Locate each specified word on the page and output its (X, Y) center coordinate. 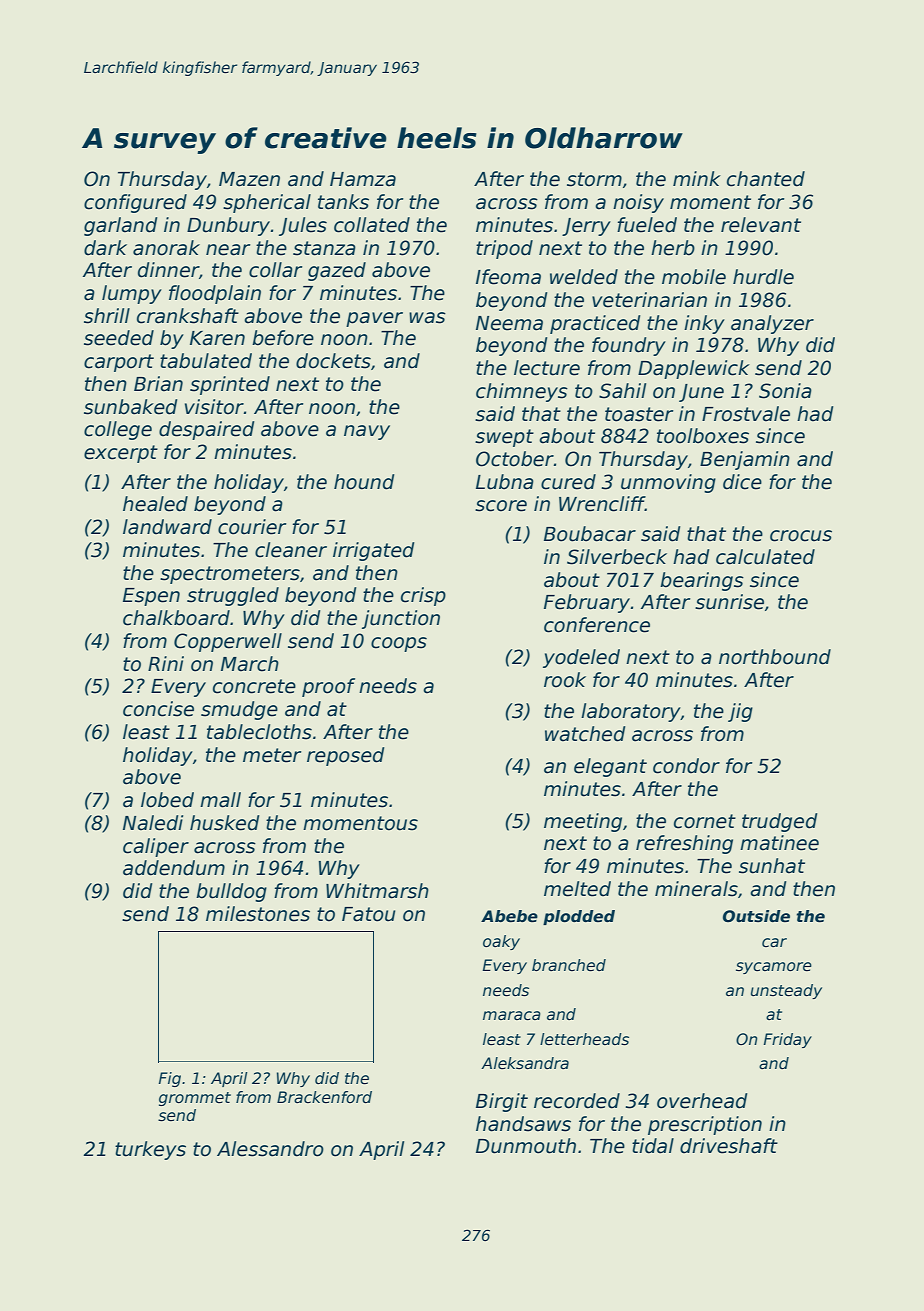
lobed (167, 800)
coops (399, 644)
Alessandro (270, 1149)
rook (565, 680)
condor (686, 766)
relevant (761, 225)
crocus (801, 536)
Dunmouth (526, 1146)
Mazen (249, 179)
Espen (151, 597)
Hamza (363, 179)
